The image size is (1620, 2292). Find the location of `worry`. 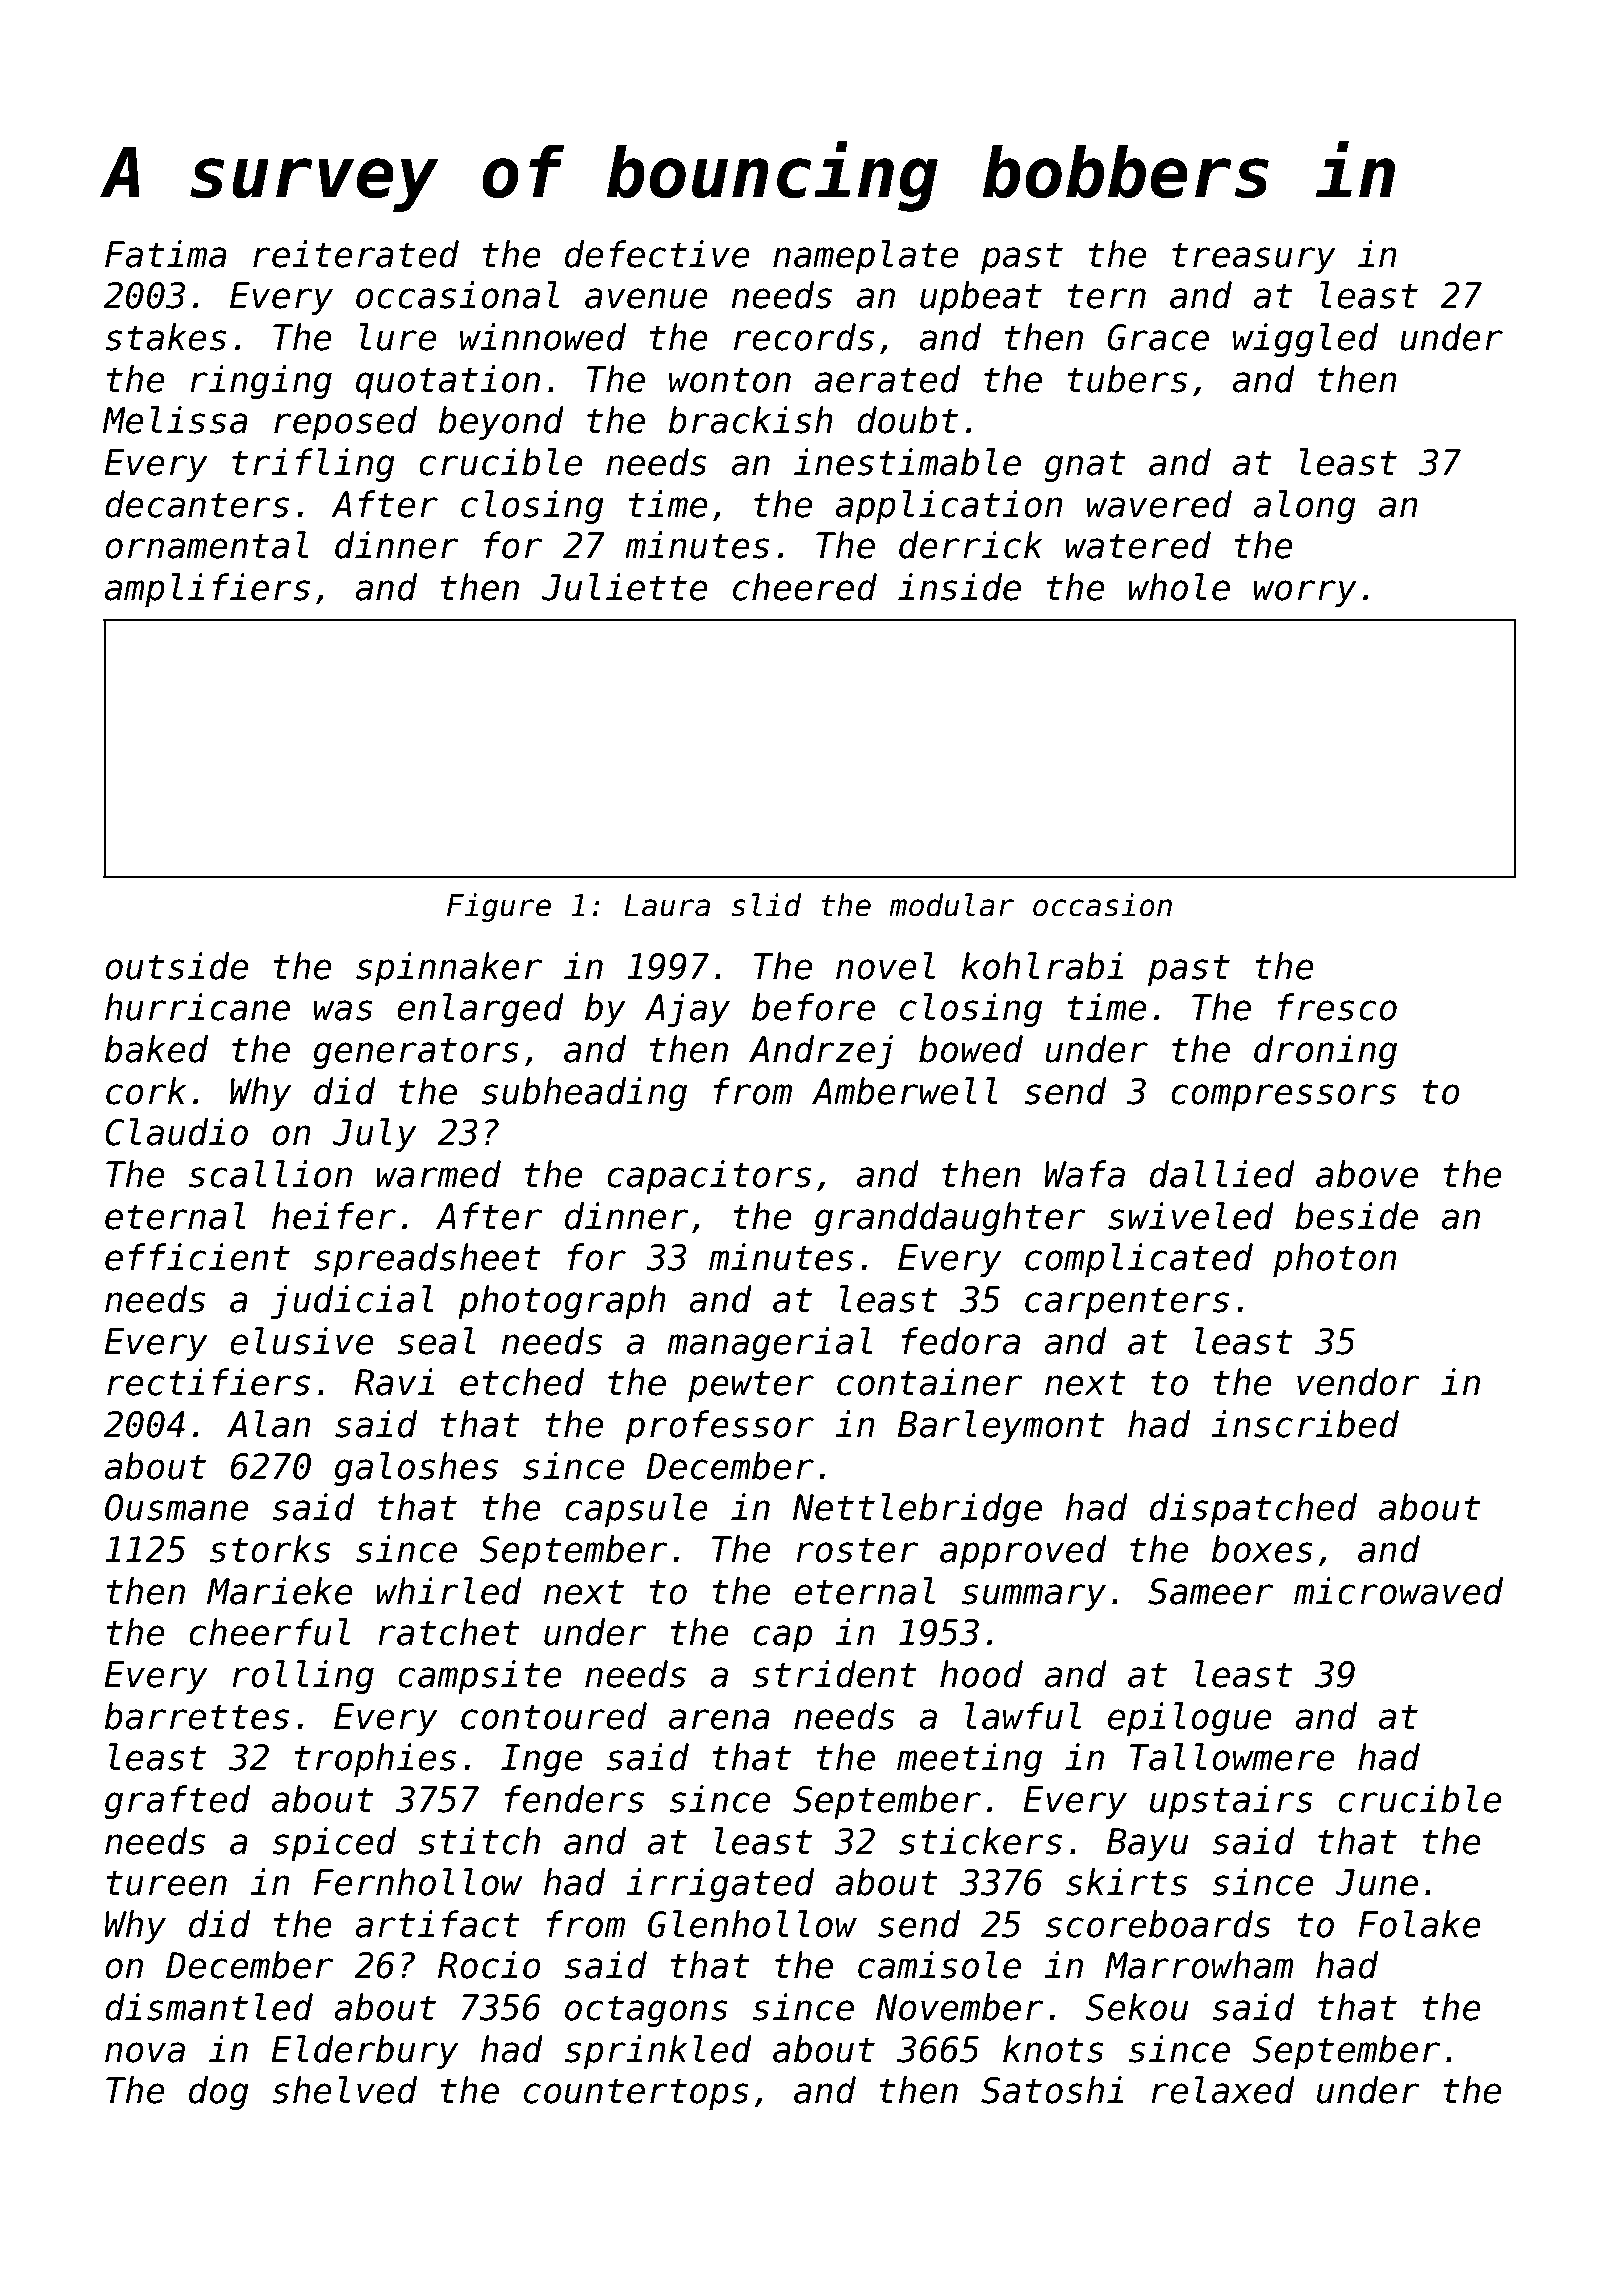

worry is located at coordinates (1305, 593).
